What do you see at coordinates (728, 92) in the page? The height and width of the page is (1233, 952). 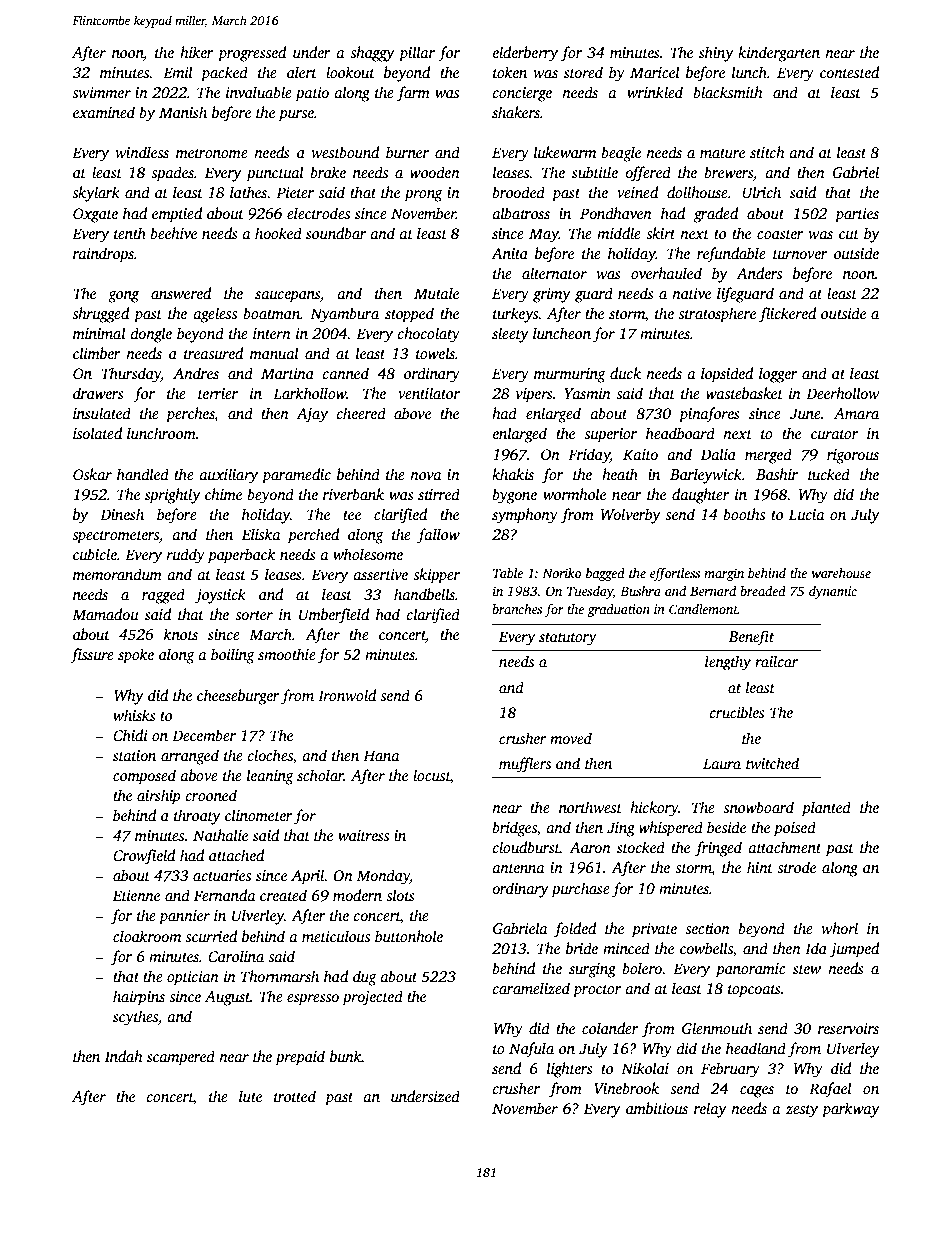 I see `blacksmith` at bounding box center [728, 92].
